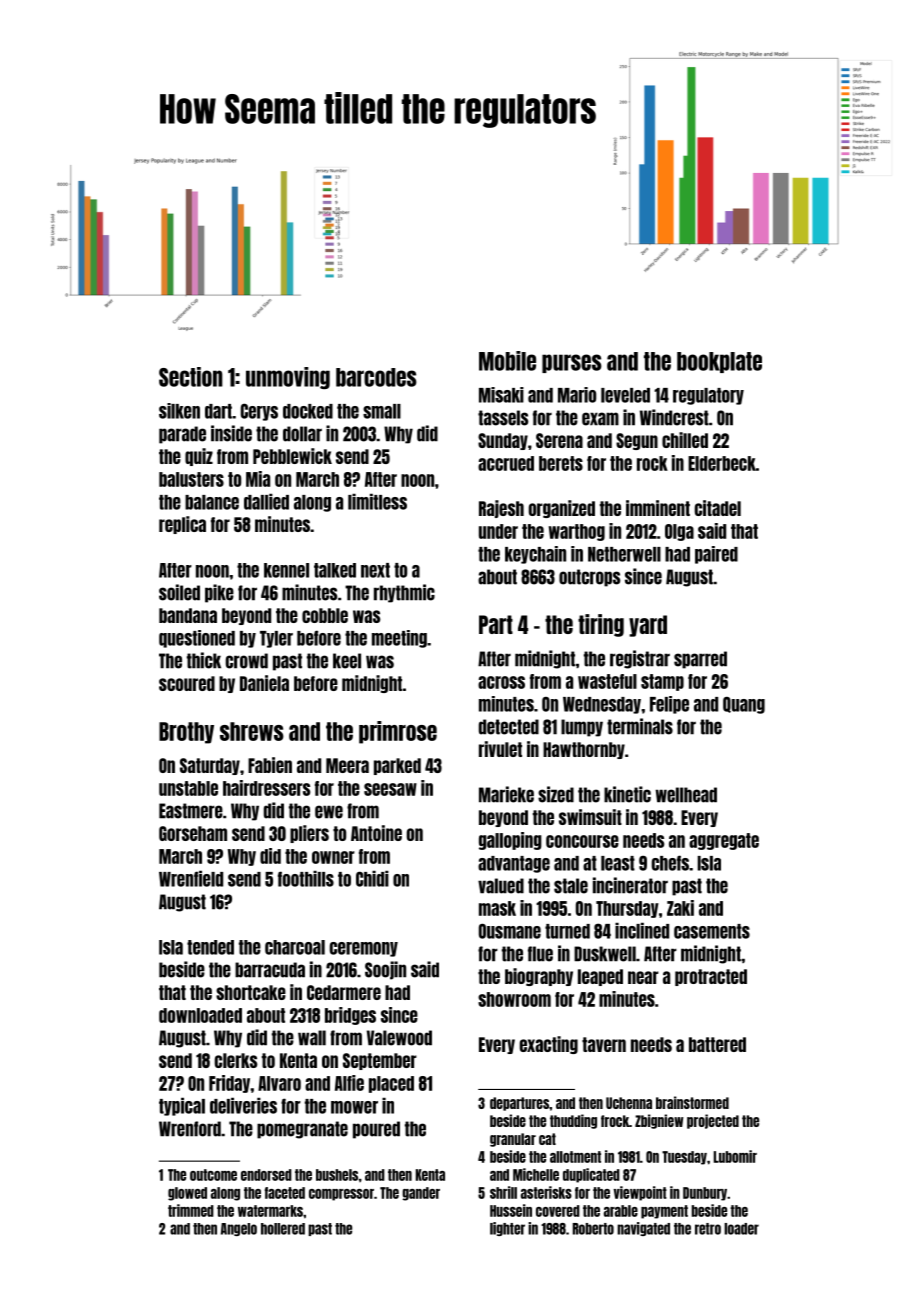  I want to click on aggregate, so click(724, 841).
